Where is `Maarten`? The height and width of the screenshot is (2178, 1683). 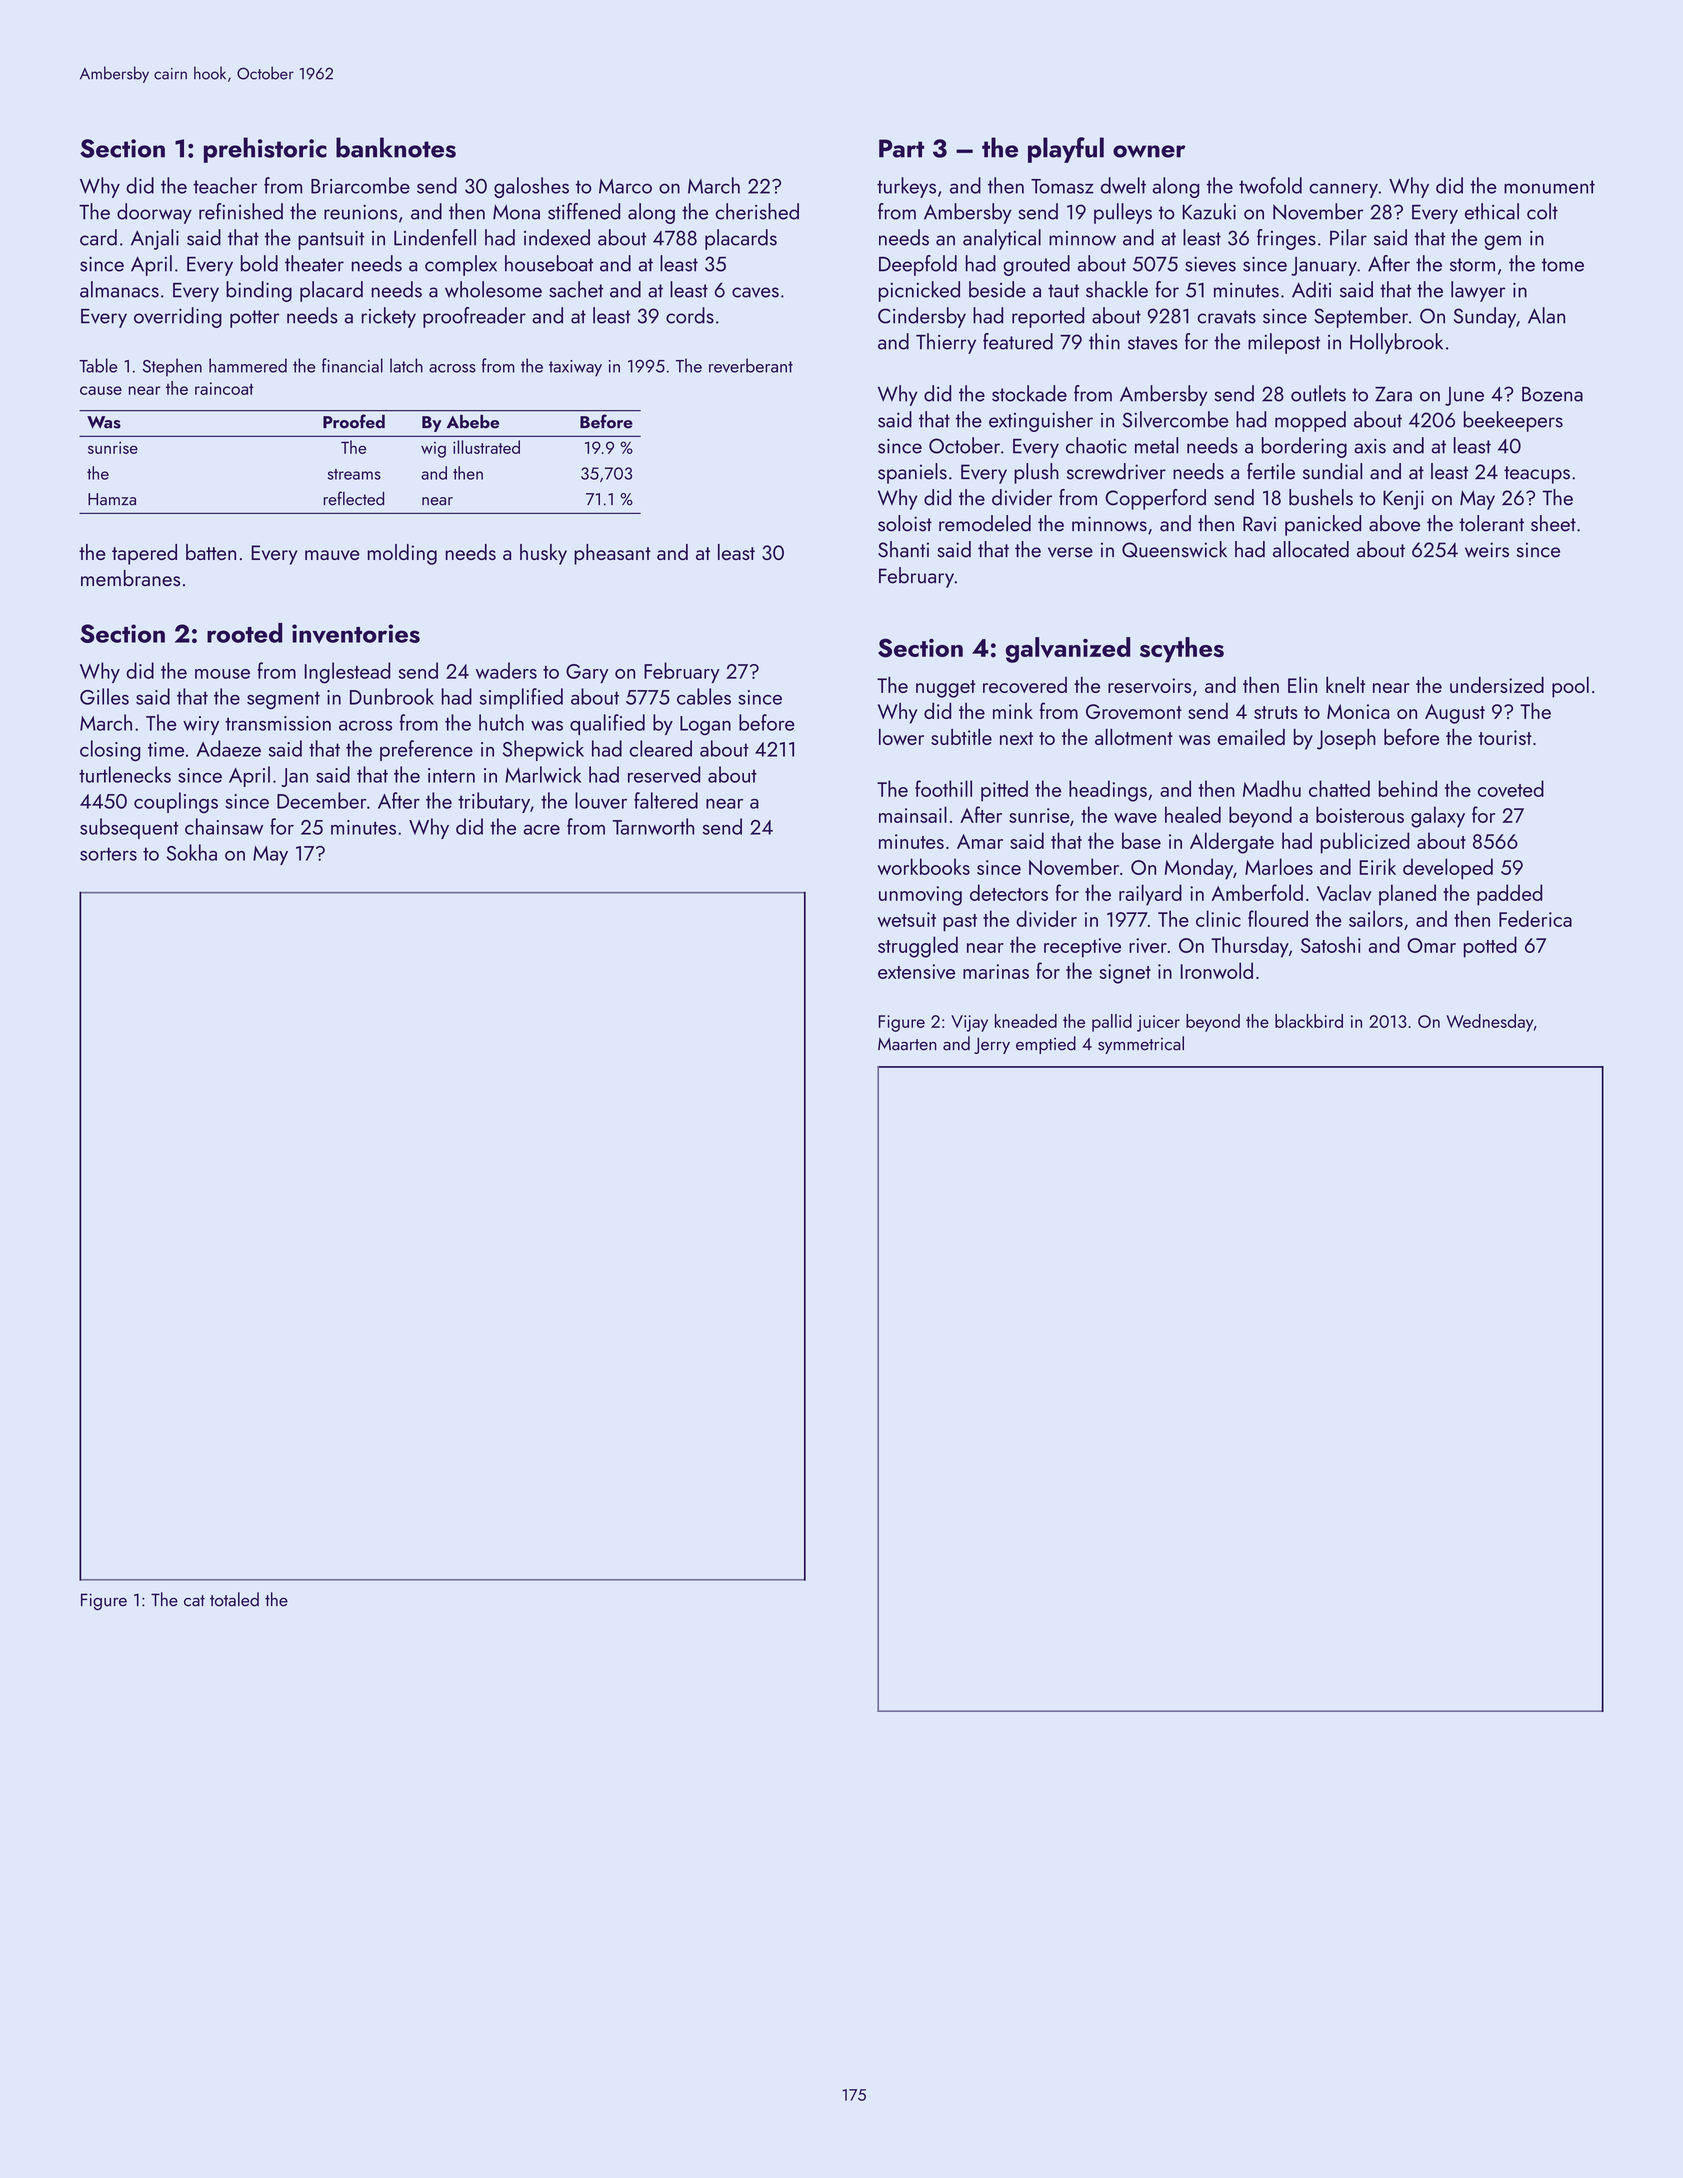 Maarten is located at coordinates (907, 1044).
